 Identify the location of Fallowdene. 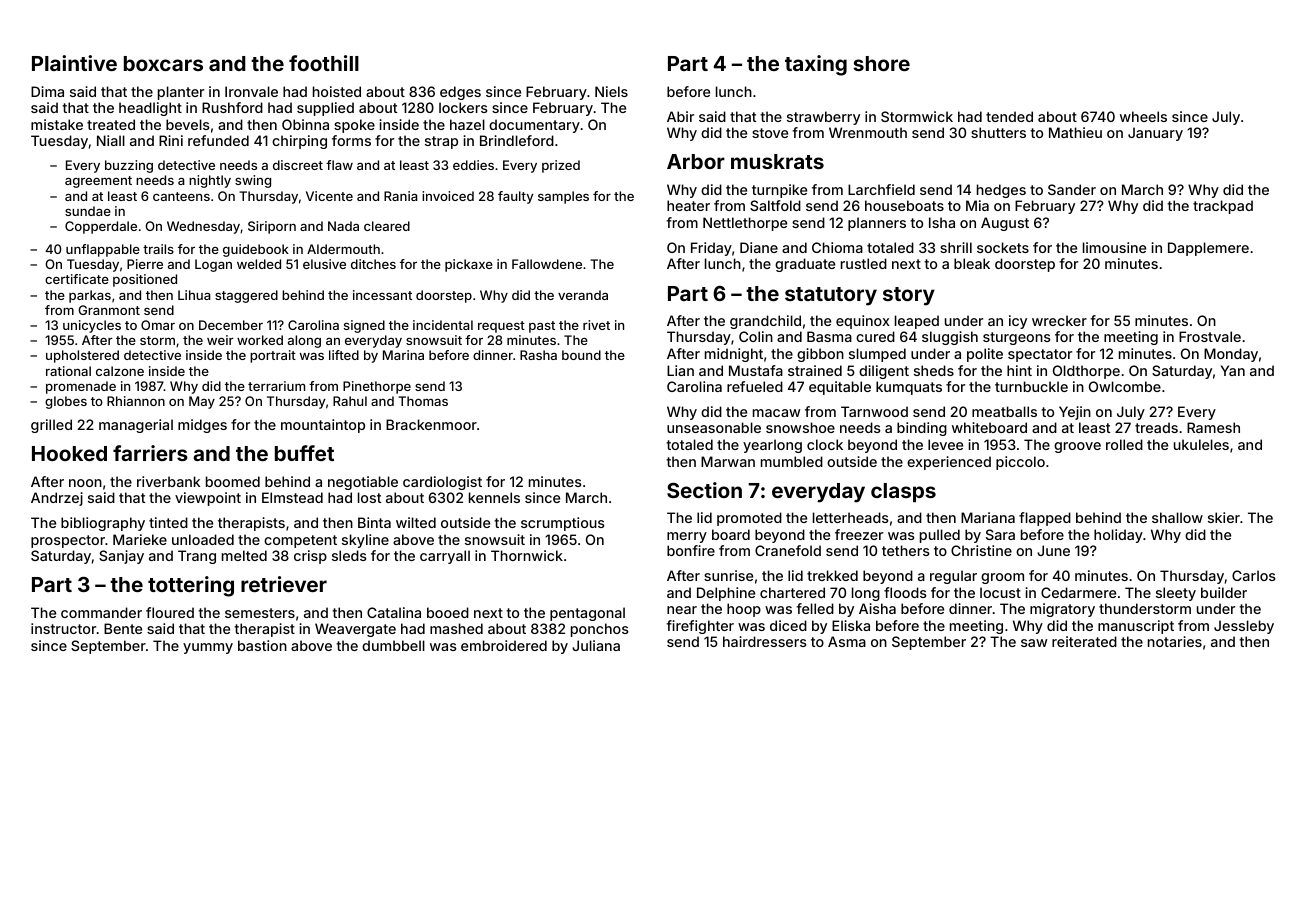
(547, 264).
